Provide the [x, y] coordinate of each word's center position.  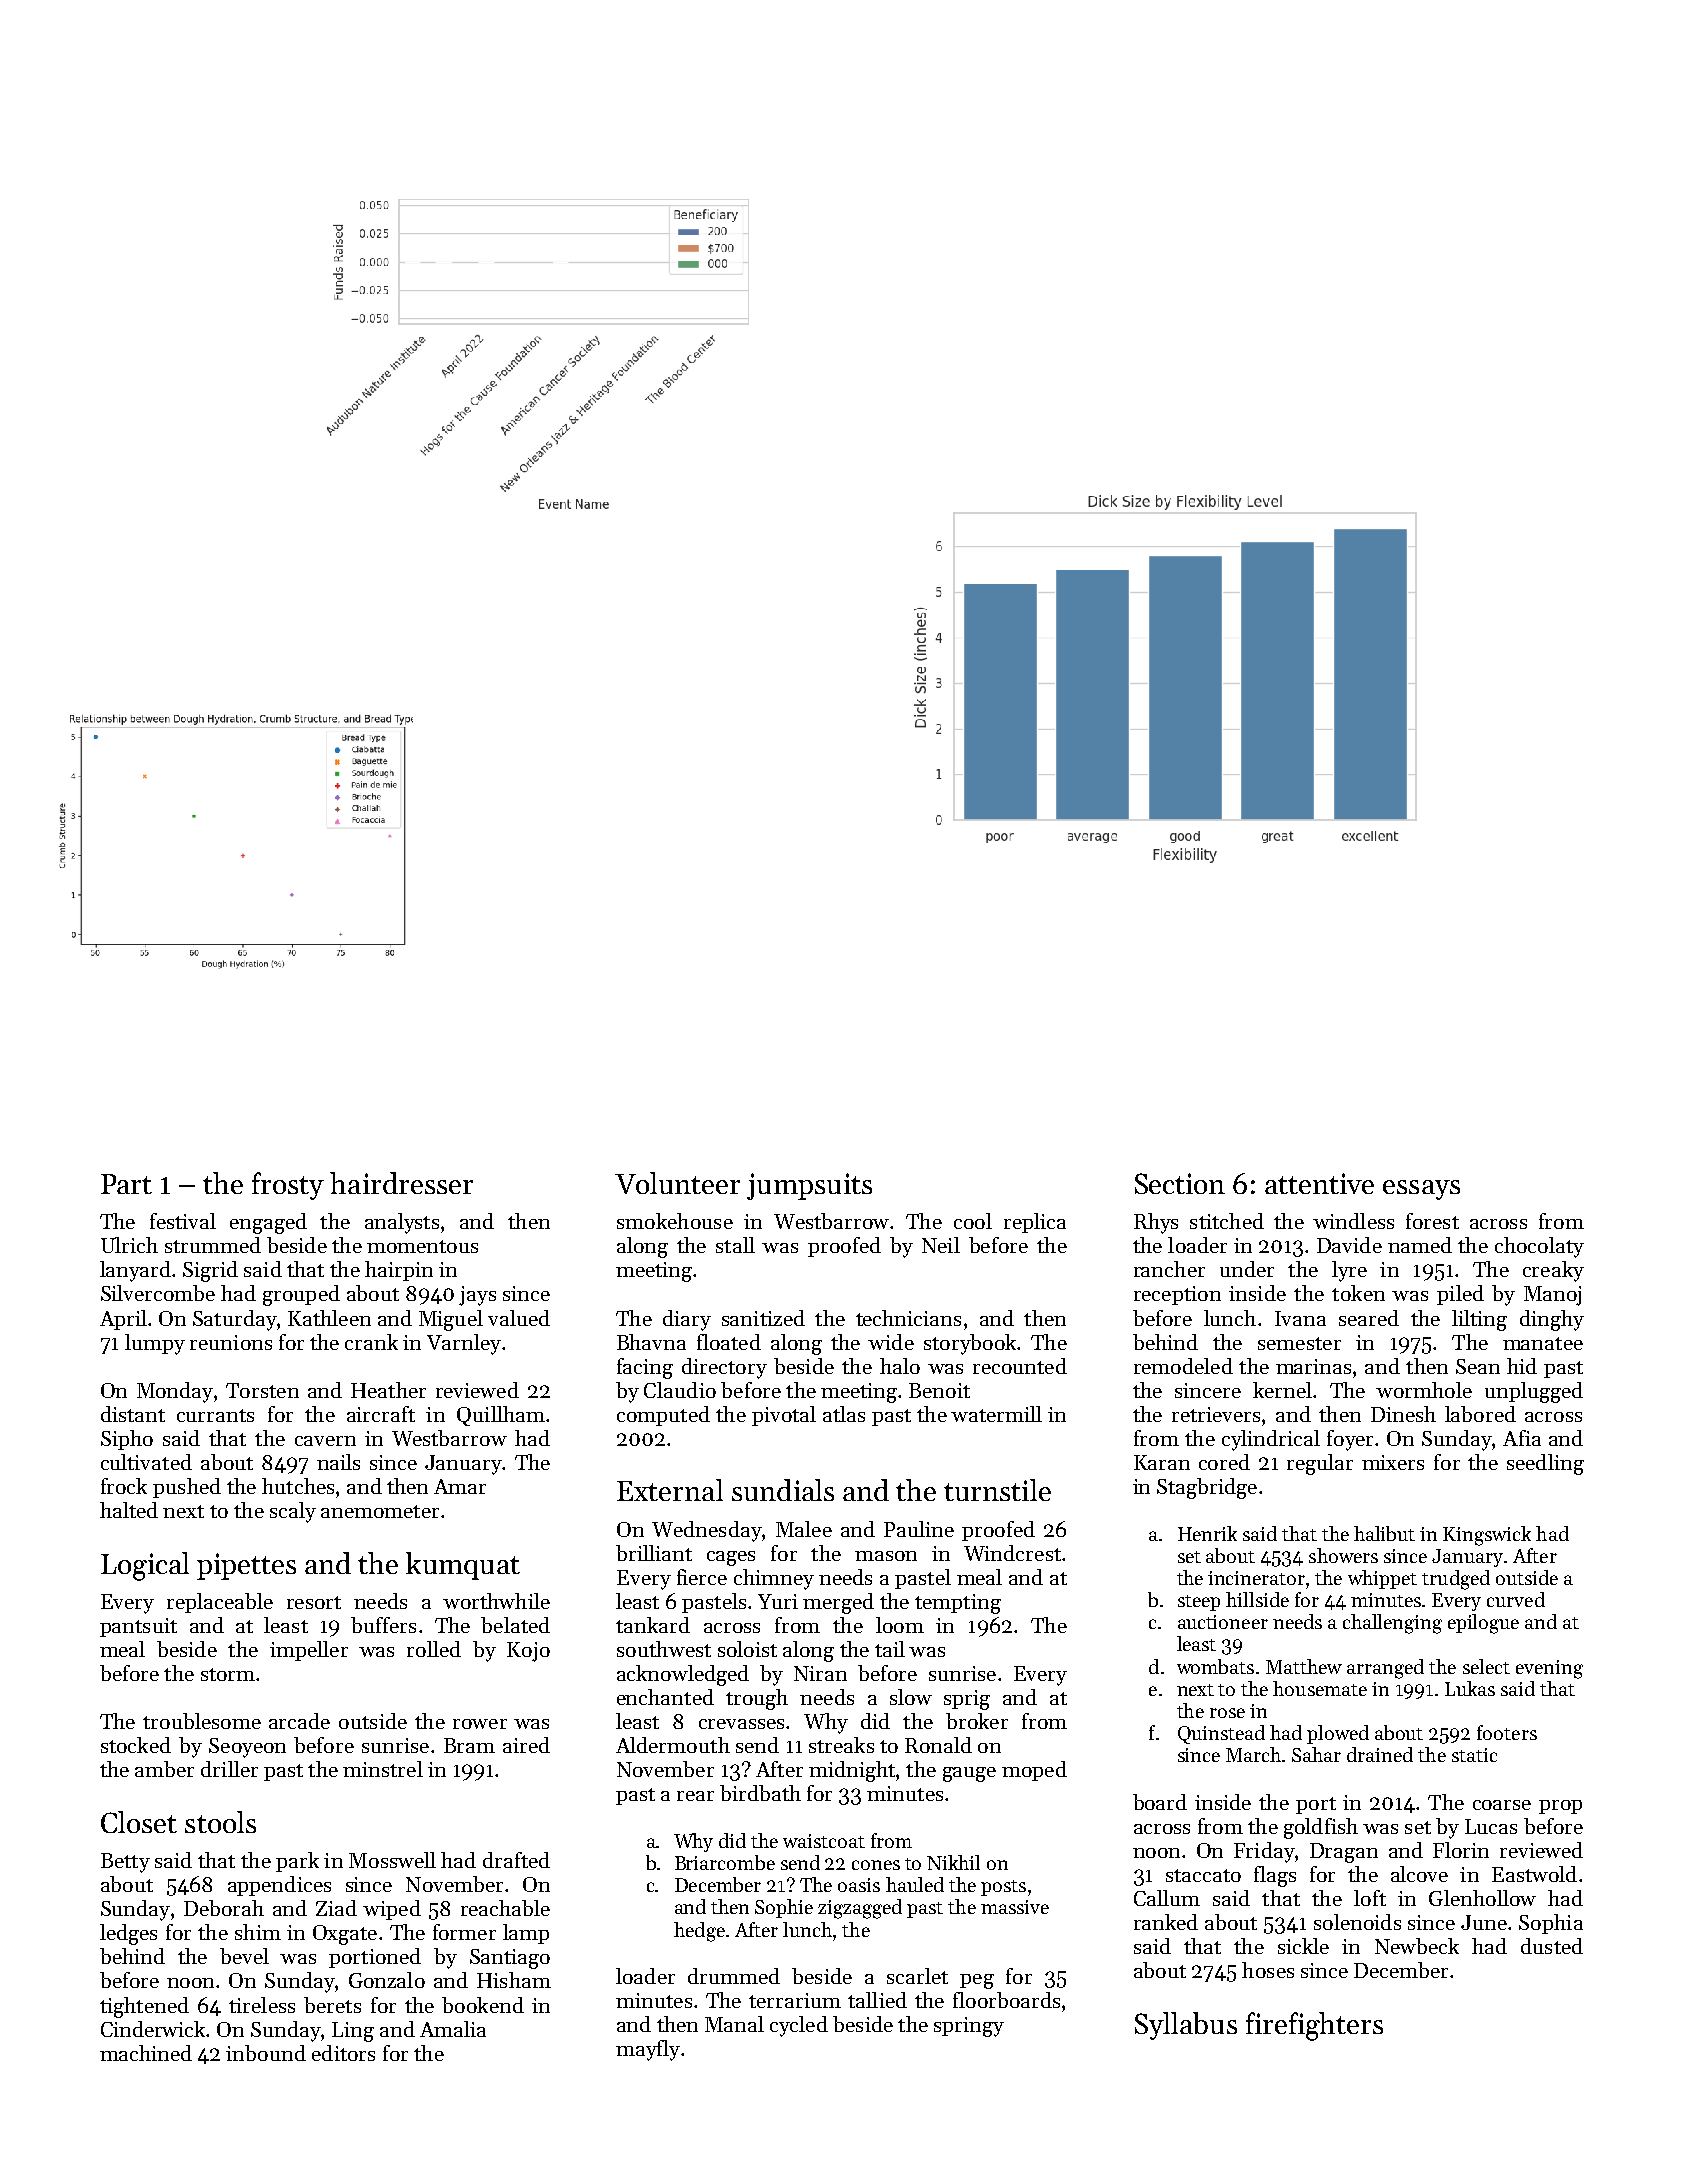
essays [1421, 1190]
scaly [293, 1512]
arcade [299, 1721]
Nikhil [953, 1862]
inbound [266, 2053]
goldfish [1321, 1828]
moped [1034, 1771]
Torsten [262, 1390]
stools [220, 1822]
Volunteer [677, 1183]
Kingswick [1487, 1536]
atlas [844, 1414]
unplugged [1534, 1392]
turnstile [997, 1490]
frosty [288, 1186]
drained [1380, 1754]
